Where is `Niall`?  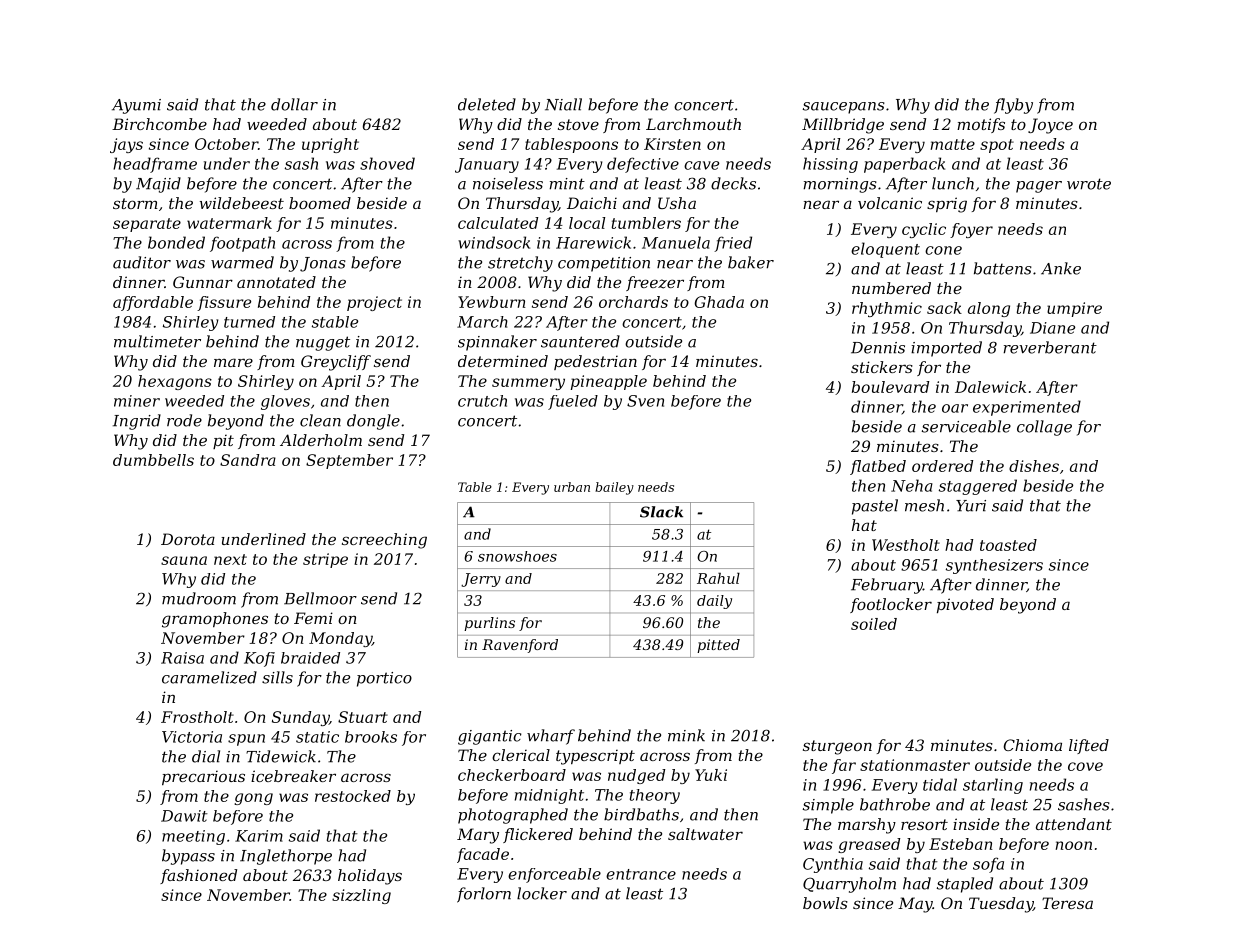
Niall is located at coordinates (563, 104).
